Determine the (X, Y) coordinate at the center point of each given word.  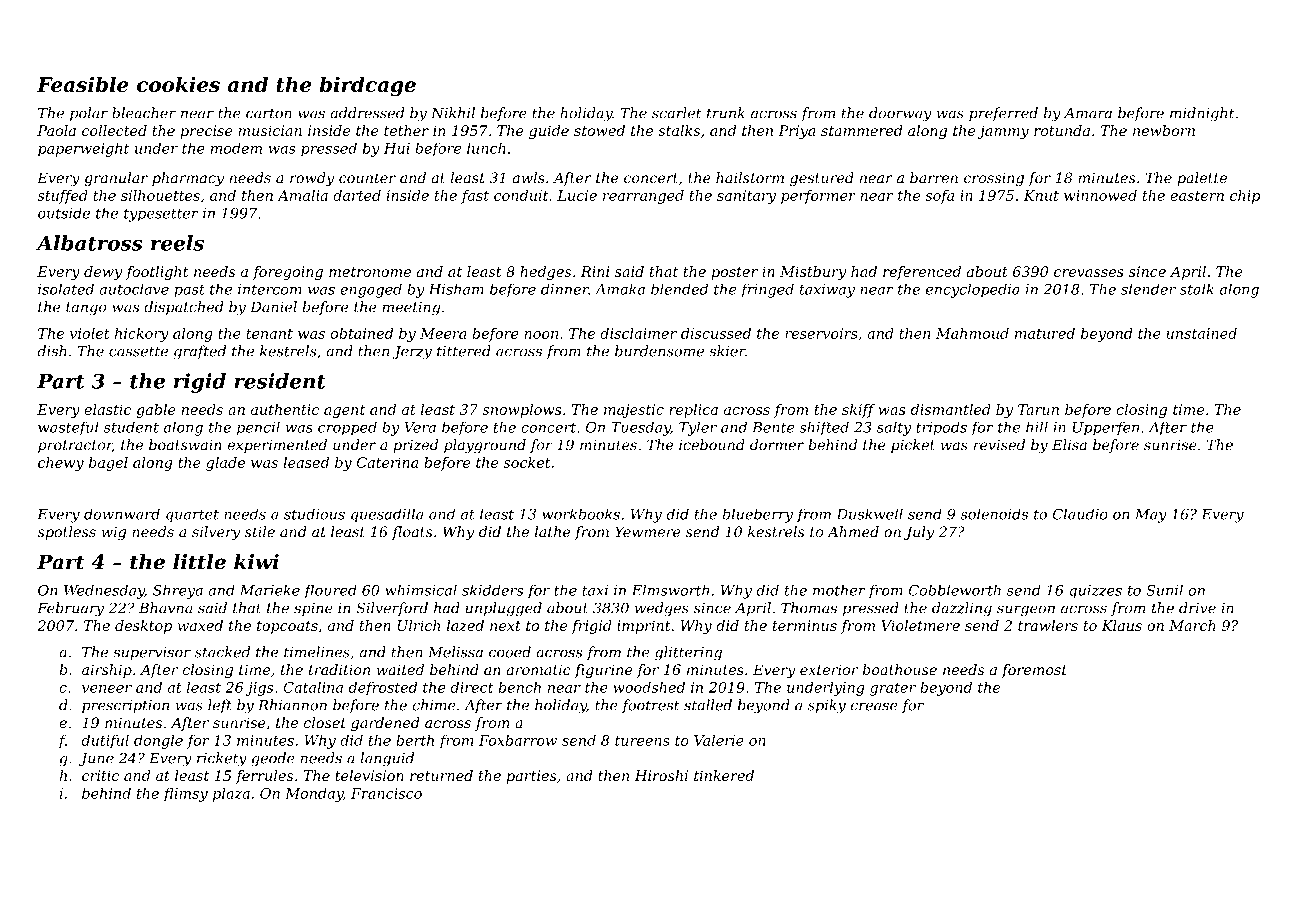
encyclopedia (973, 290)
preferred (1003, 114)
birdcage (367, 86)
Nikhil (453, 113)
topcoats (287, 627)
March (1192, 625)
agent (344, 411)
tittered (464, 351)
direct (472, 687)
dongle (158, 741)
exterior (829, 669)
